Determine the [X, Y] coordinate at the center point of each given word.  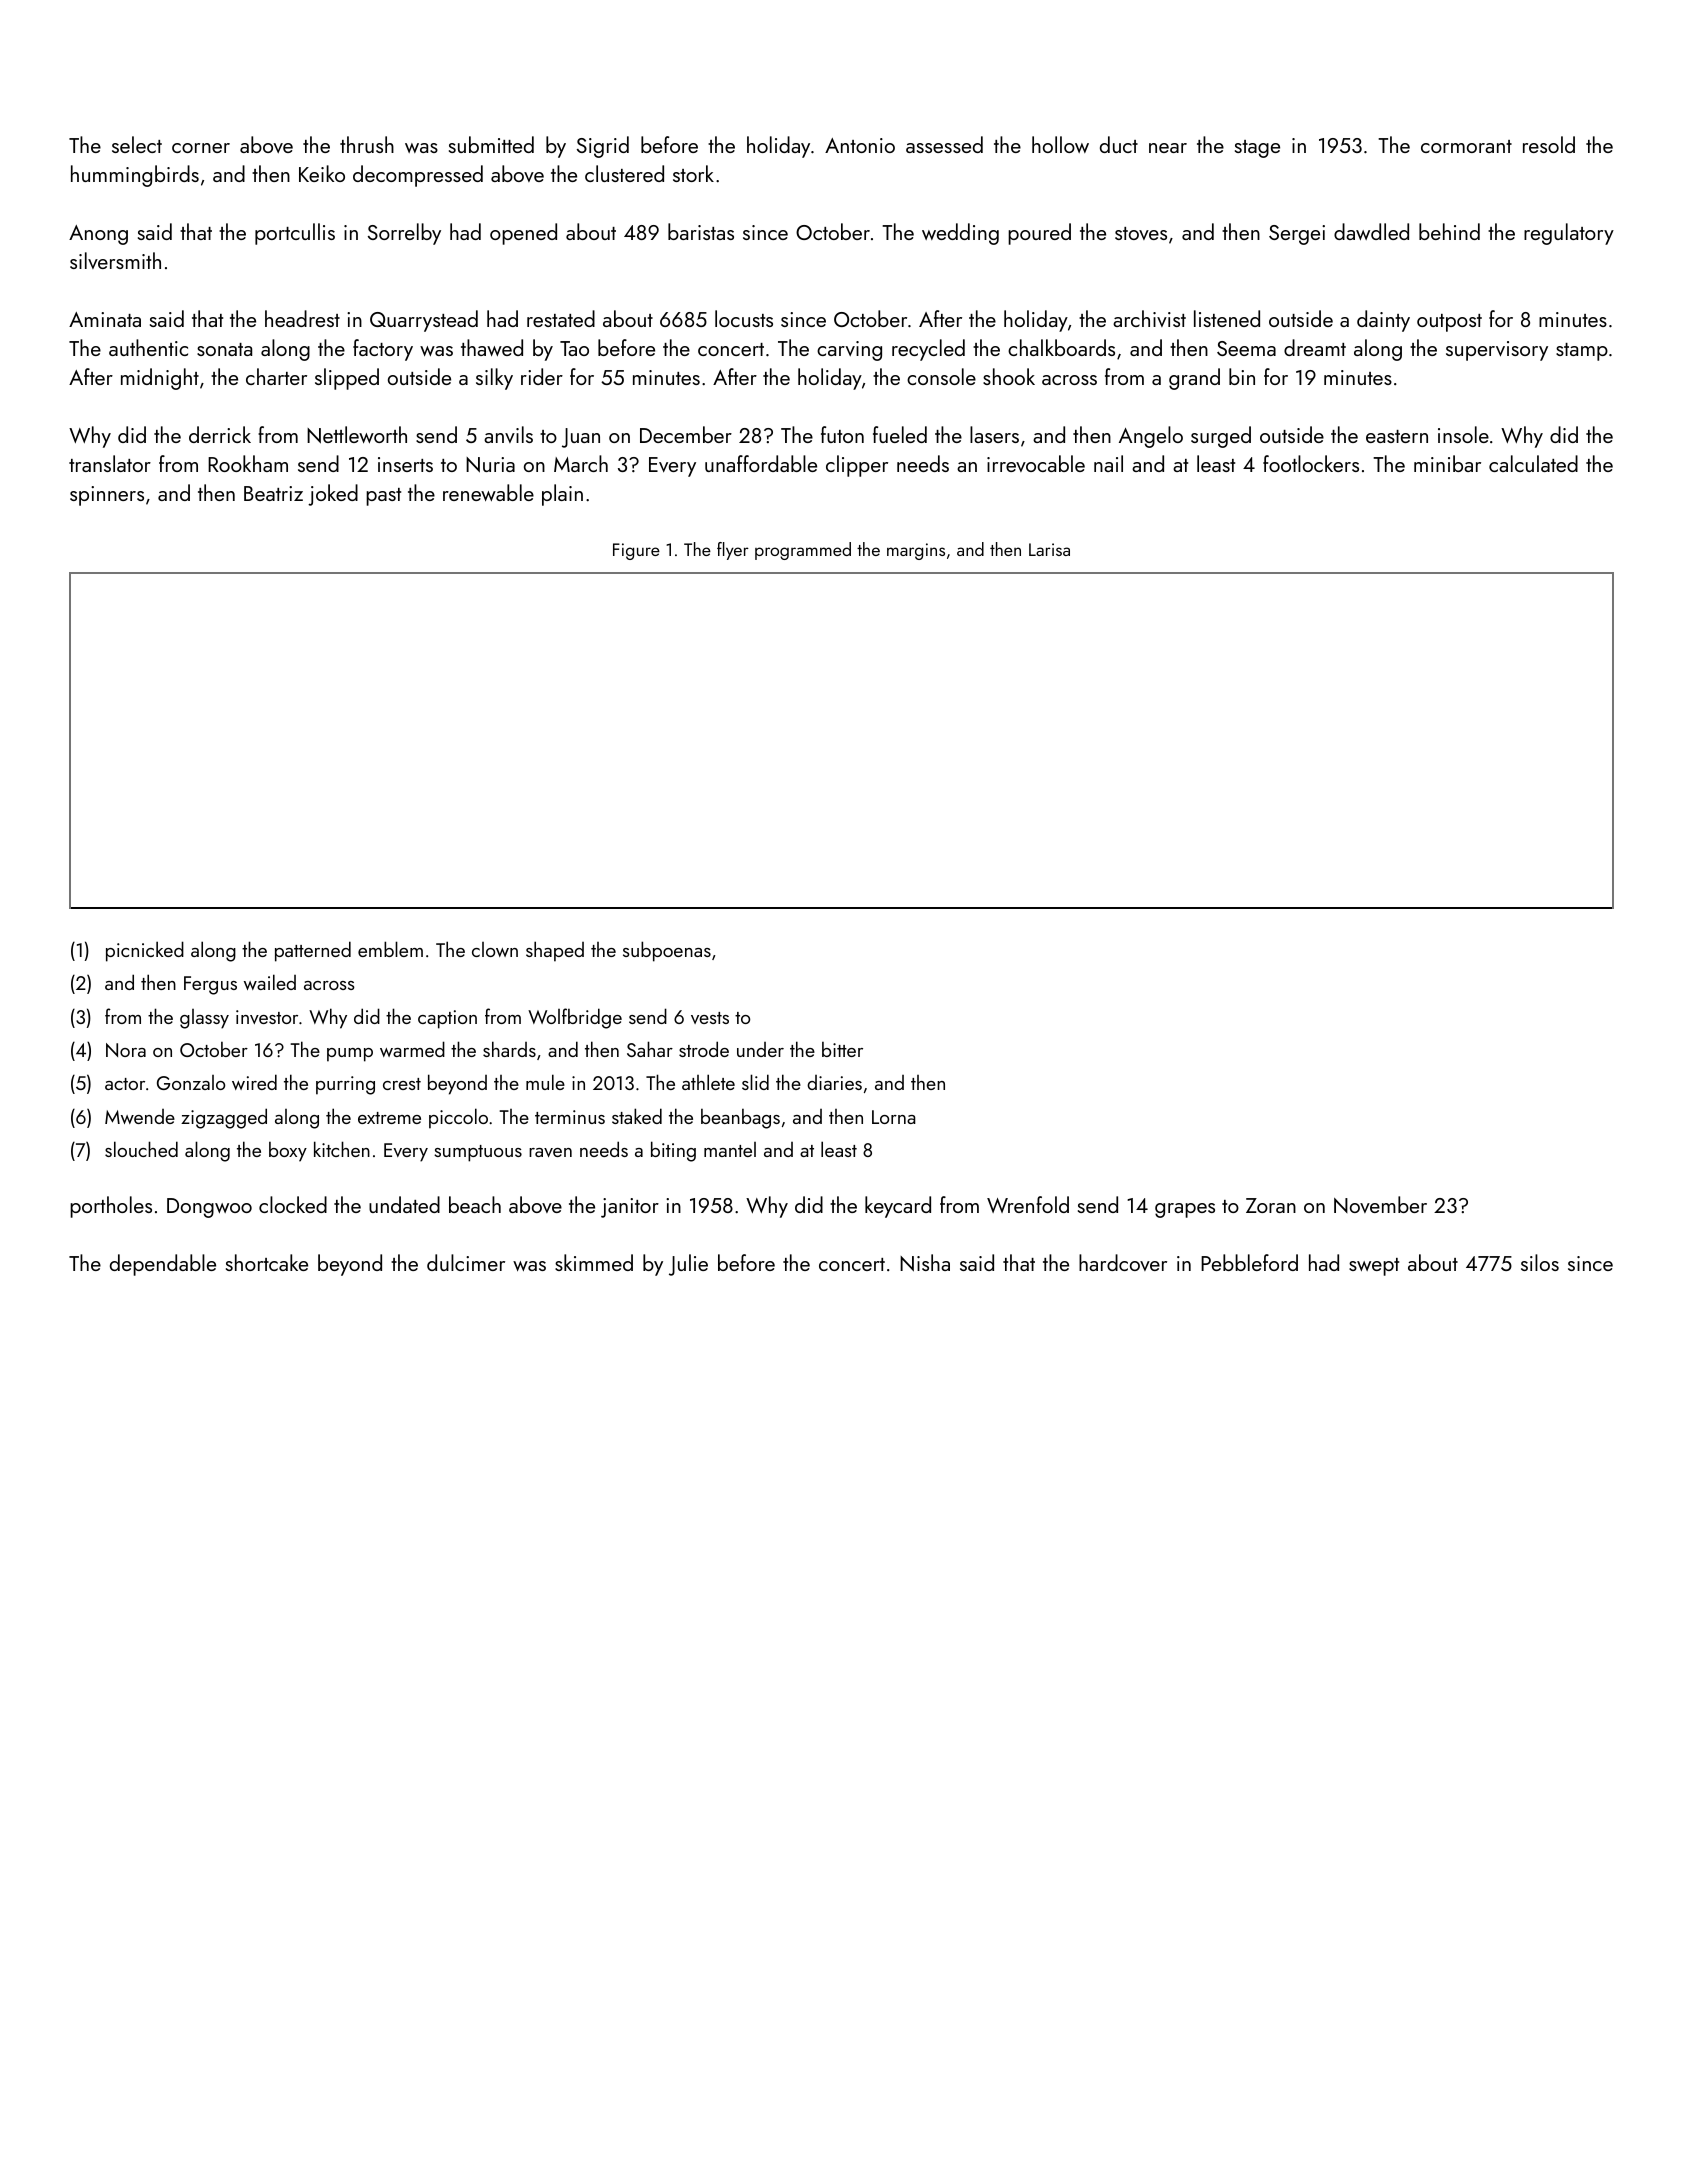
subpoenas [667, 951]
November [1380, 1204]
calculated [1533, 463]
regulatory [1569, 234]
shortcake [267, 1262]
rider [542, 376]
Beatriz [273, 493]
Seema [1246, 348]
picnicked [145, 951]
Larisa [1049, 549]
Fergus [210, 985]
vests [710, 1018]
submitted [491, 144]
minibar [1447, 463]
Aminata [105, 319]
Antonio [860, 145]
